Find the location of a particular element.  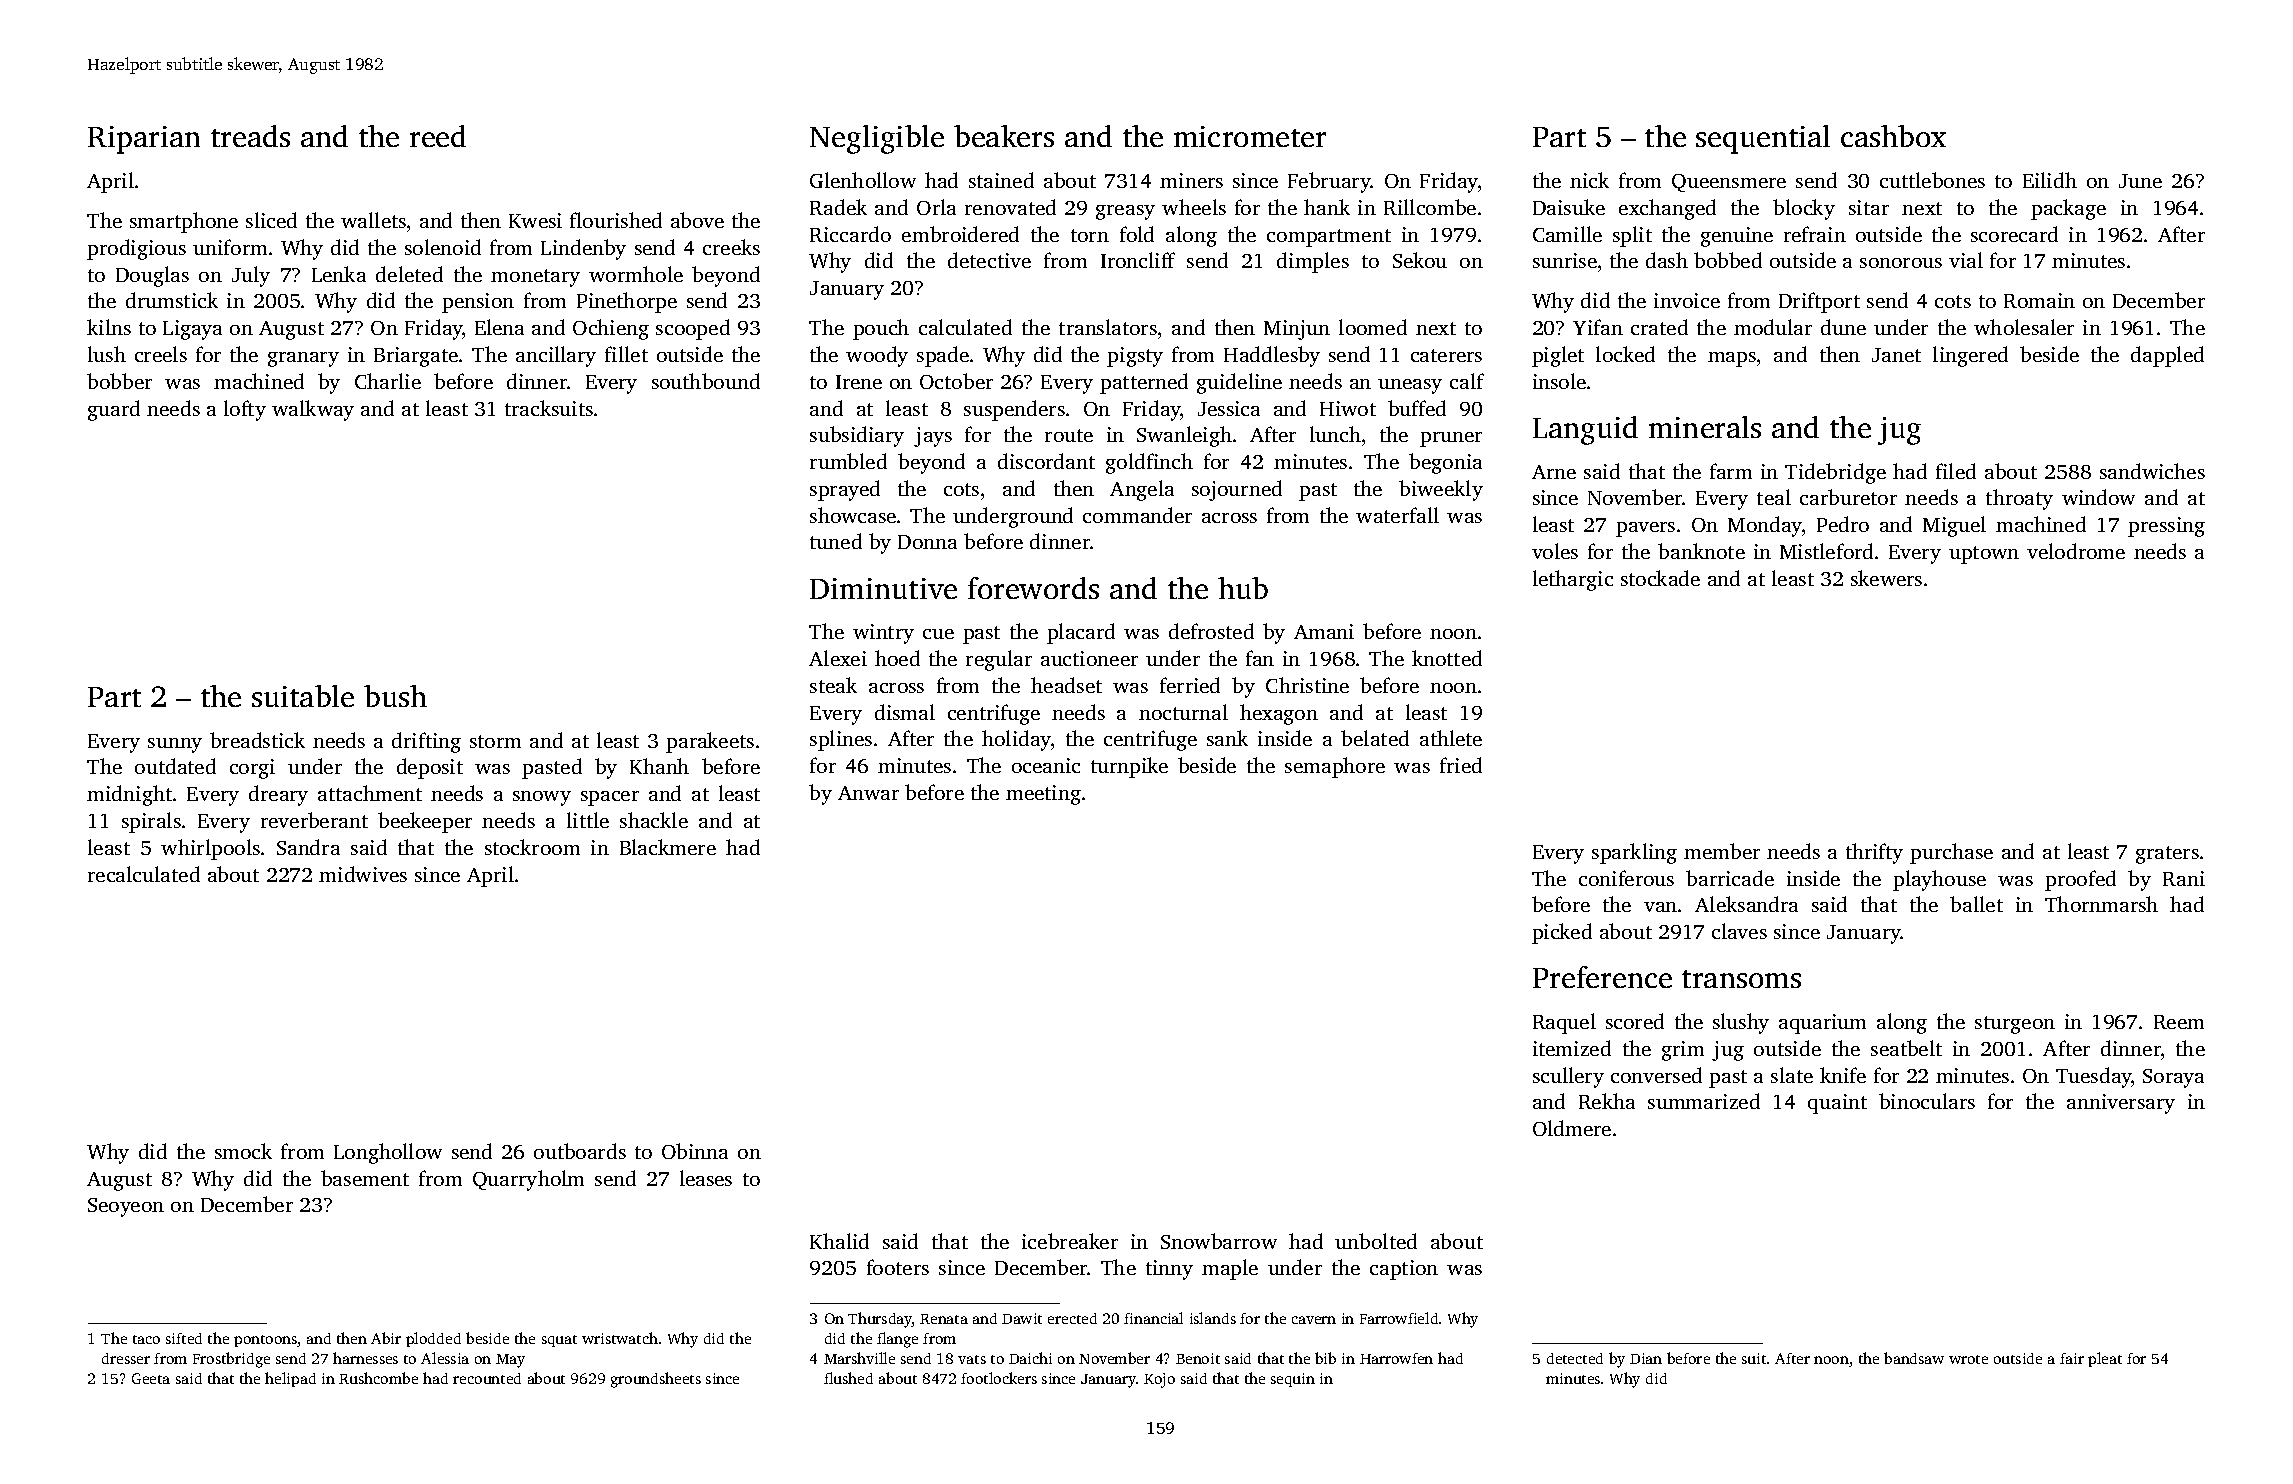

taco is located at coordinates (146, 1339).
